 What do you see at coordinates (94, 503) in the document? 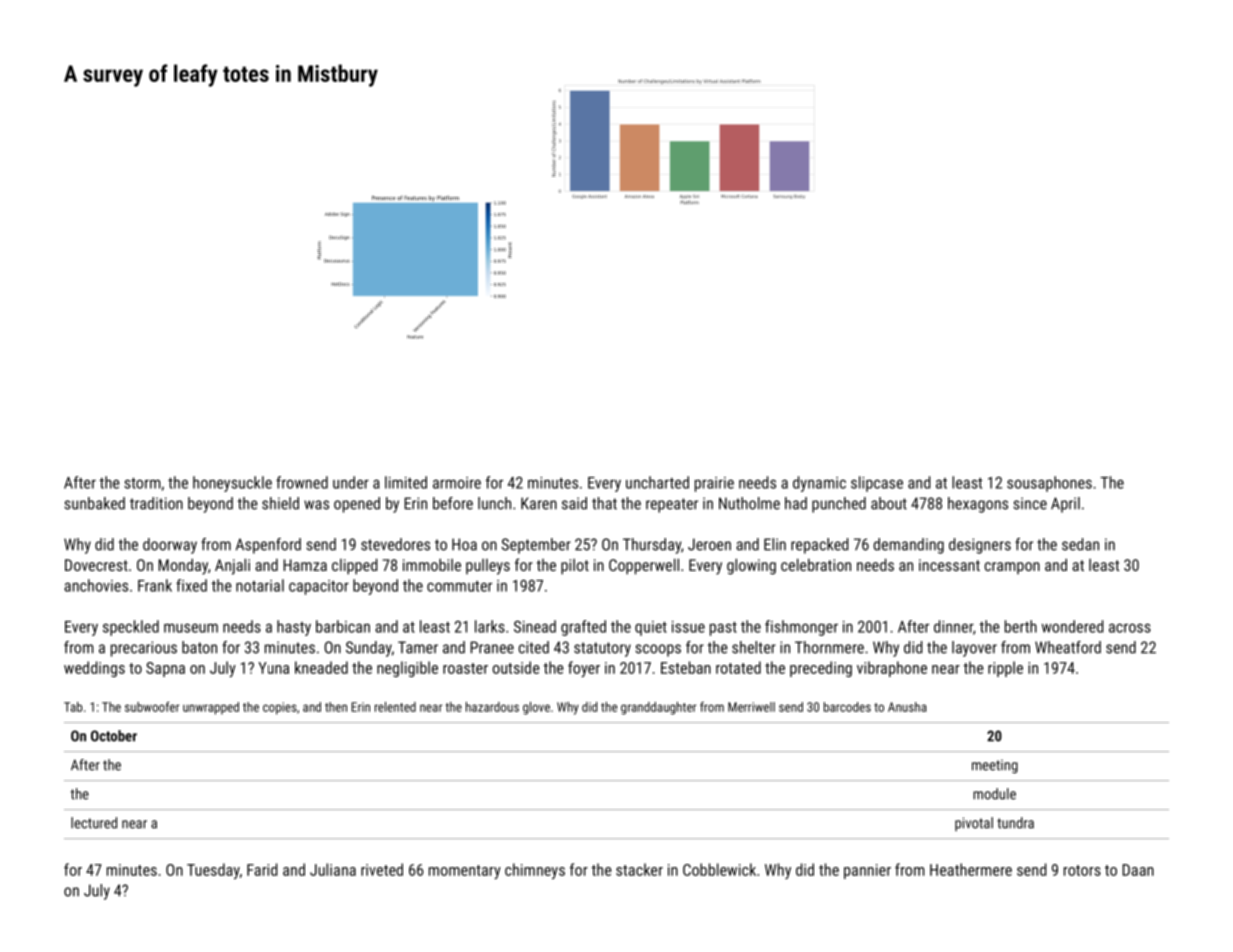
I see `sunbaked` at bounding box center [94, 503].
